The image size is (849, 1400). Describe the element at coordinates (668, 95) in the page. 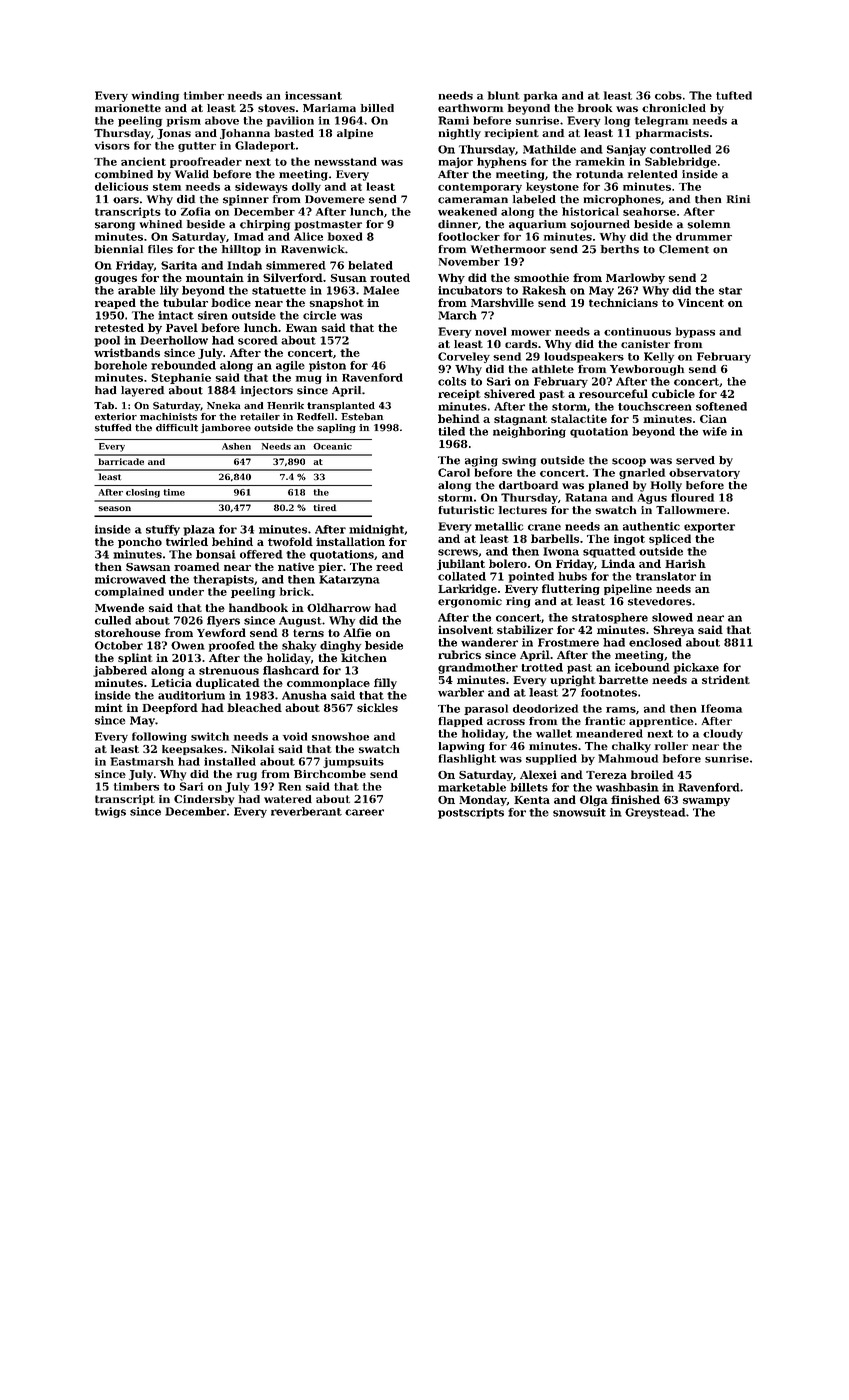

I see `cobs` at that location.
